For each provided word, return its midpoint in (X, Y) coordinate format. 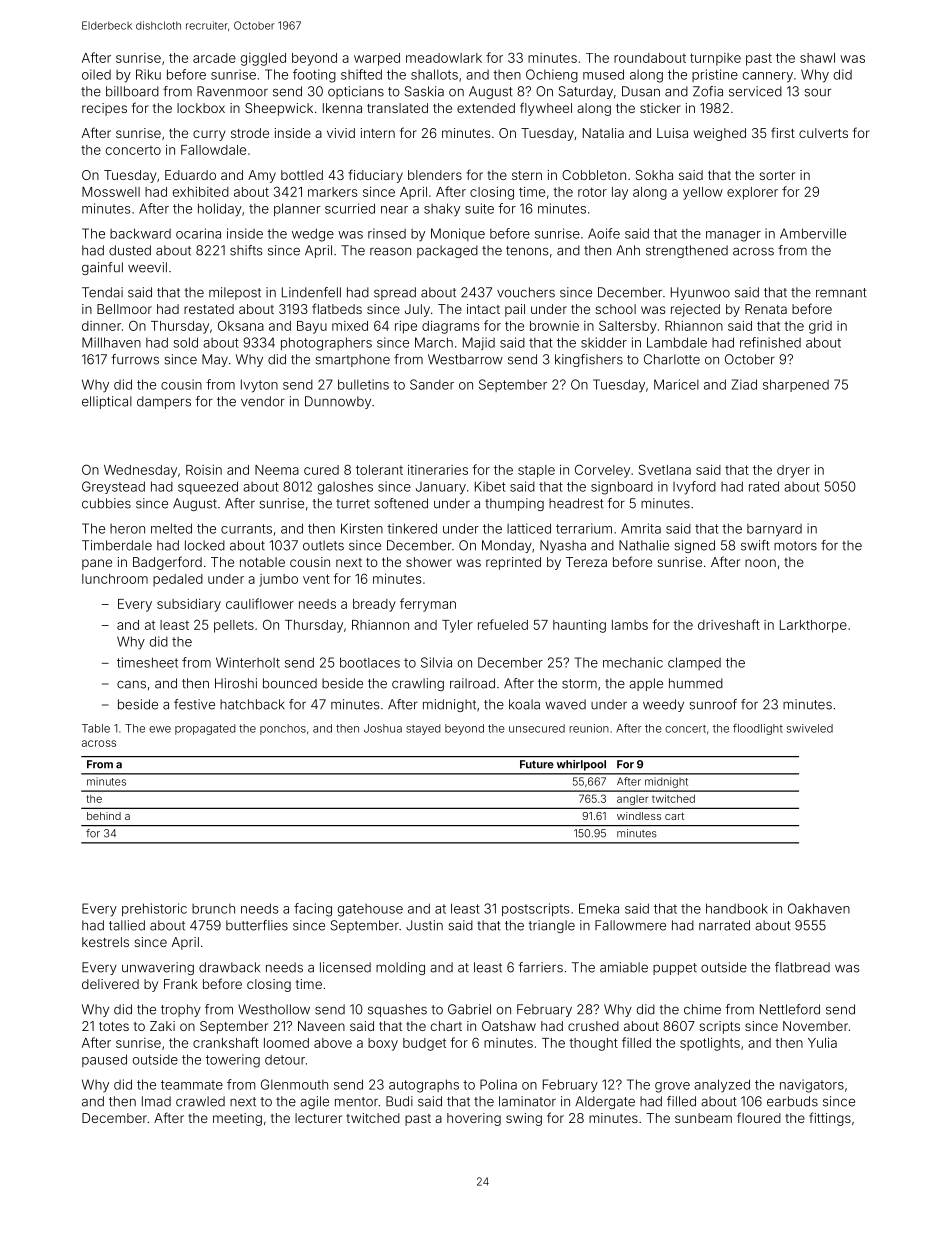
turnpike (715, 59)
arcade (214, 58)
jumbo (278, 580)
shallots (434, 74)
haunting (579, 626)
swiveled (810, 728)
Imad (156, 1101)
